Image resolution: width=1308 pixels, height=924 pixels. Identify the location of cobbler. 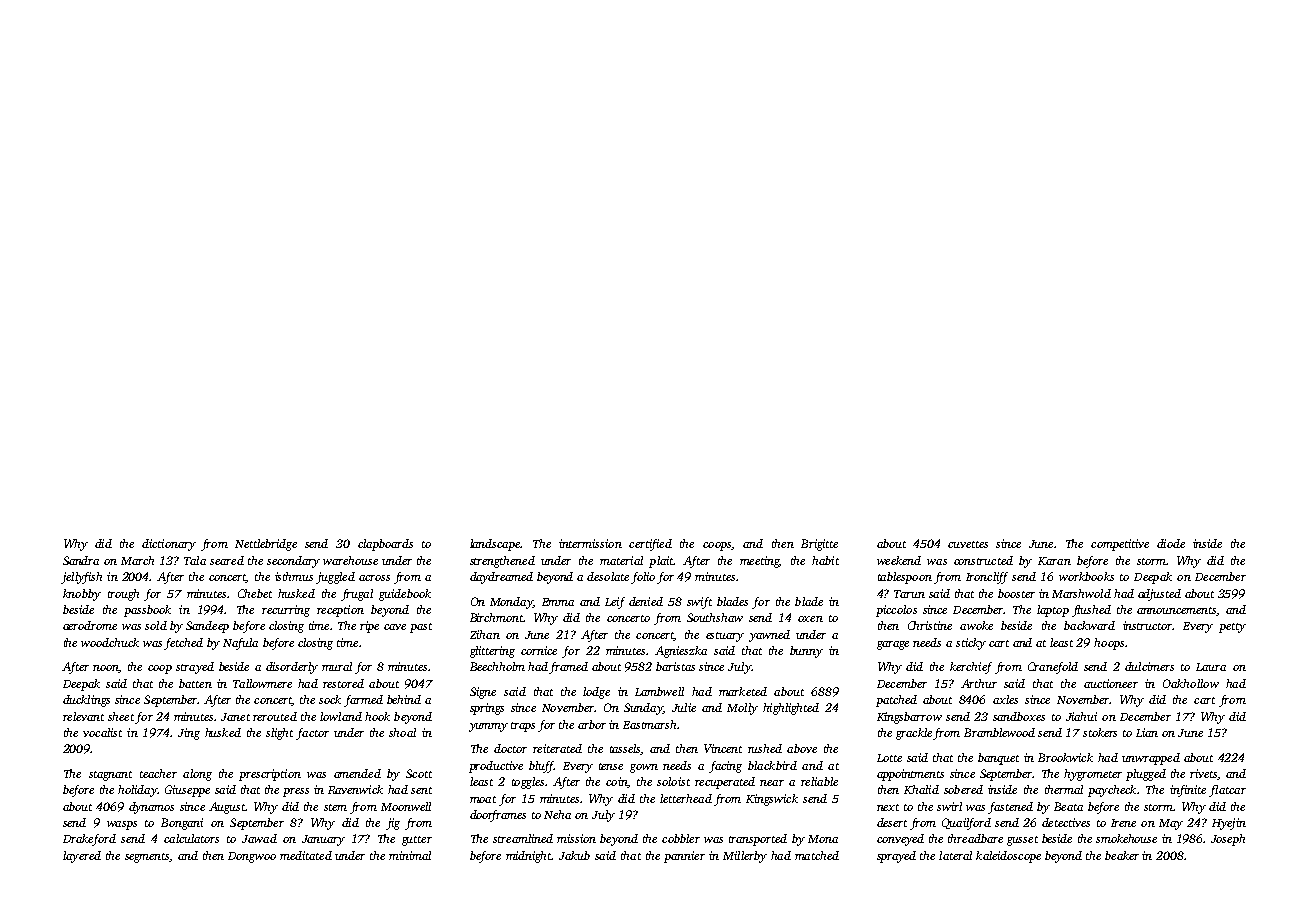
(681, 838).
